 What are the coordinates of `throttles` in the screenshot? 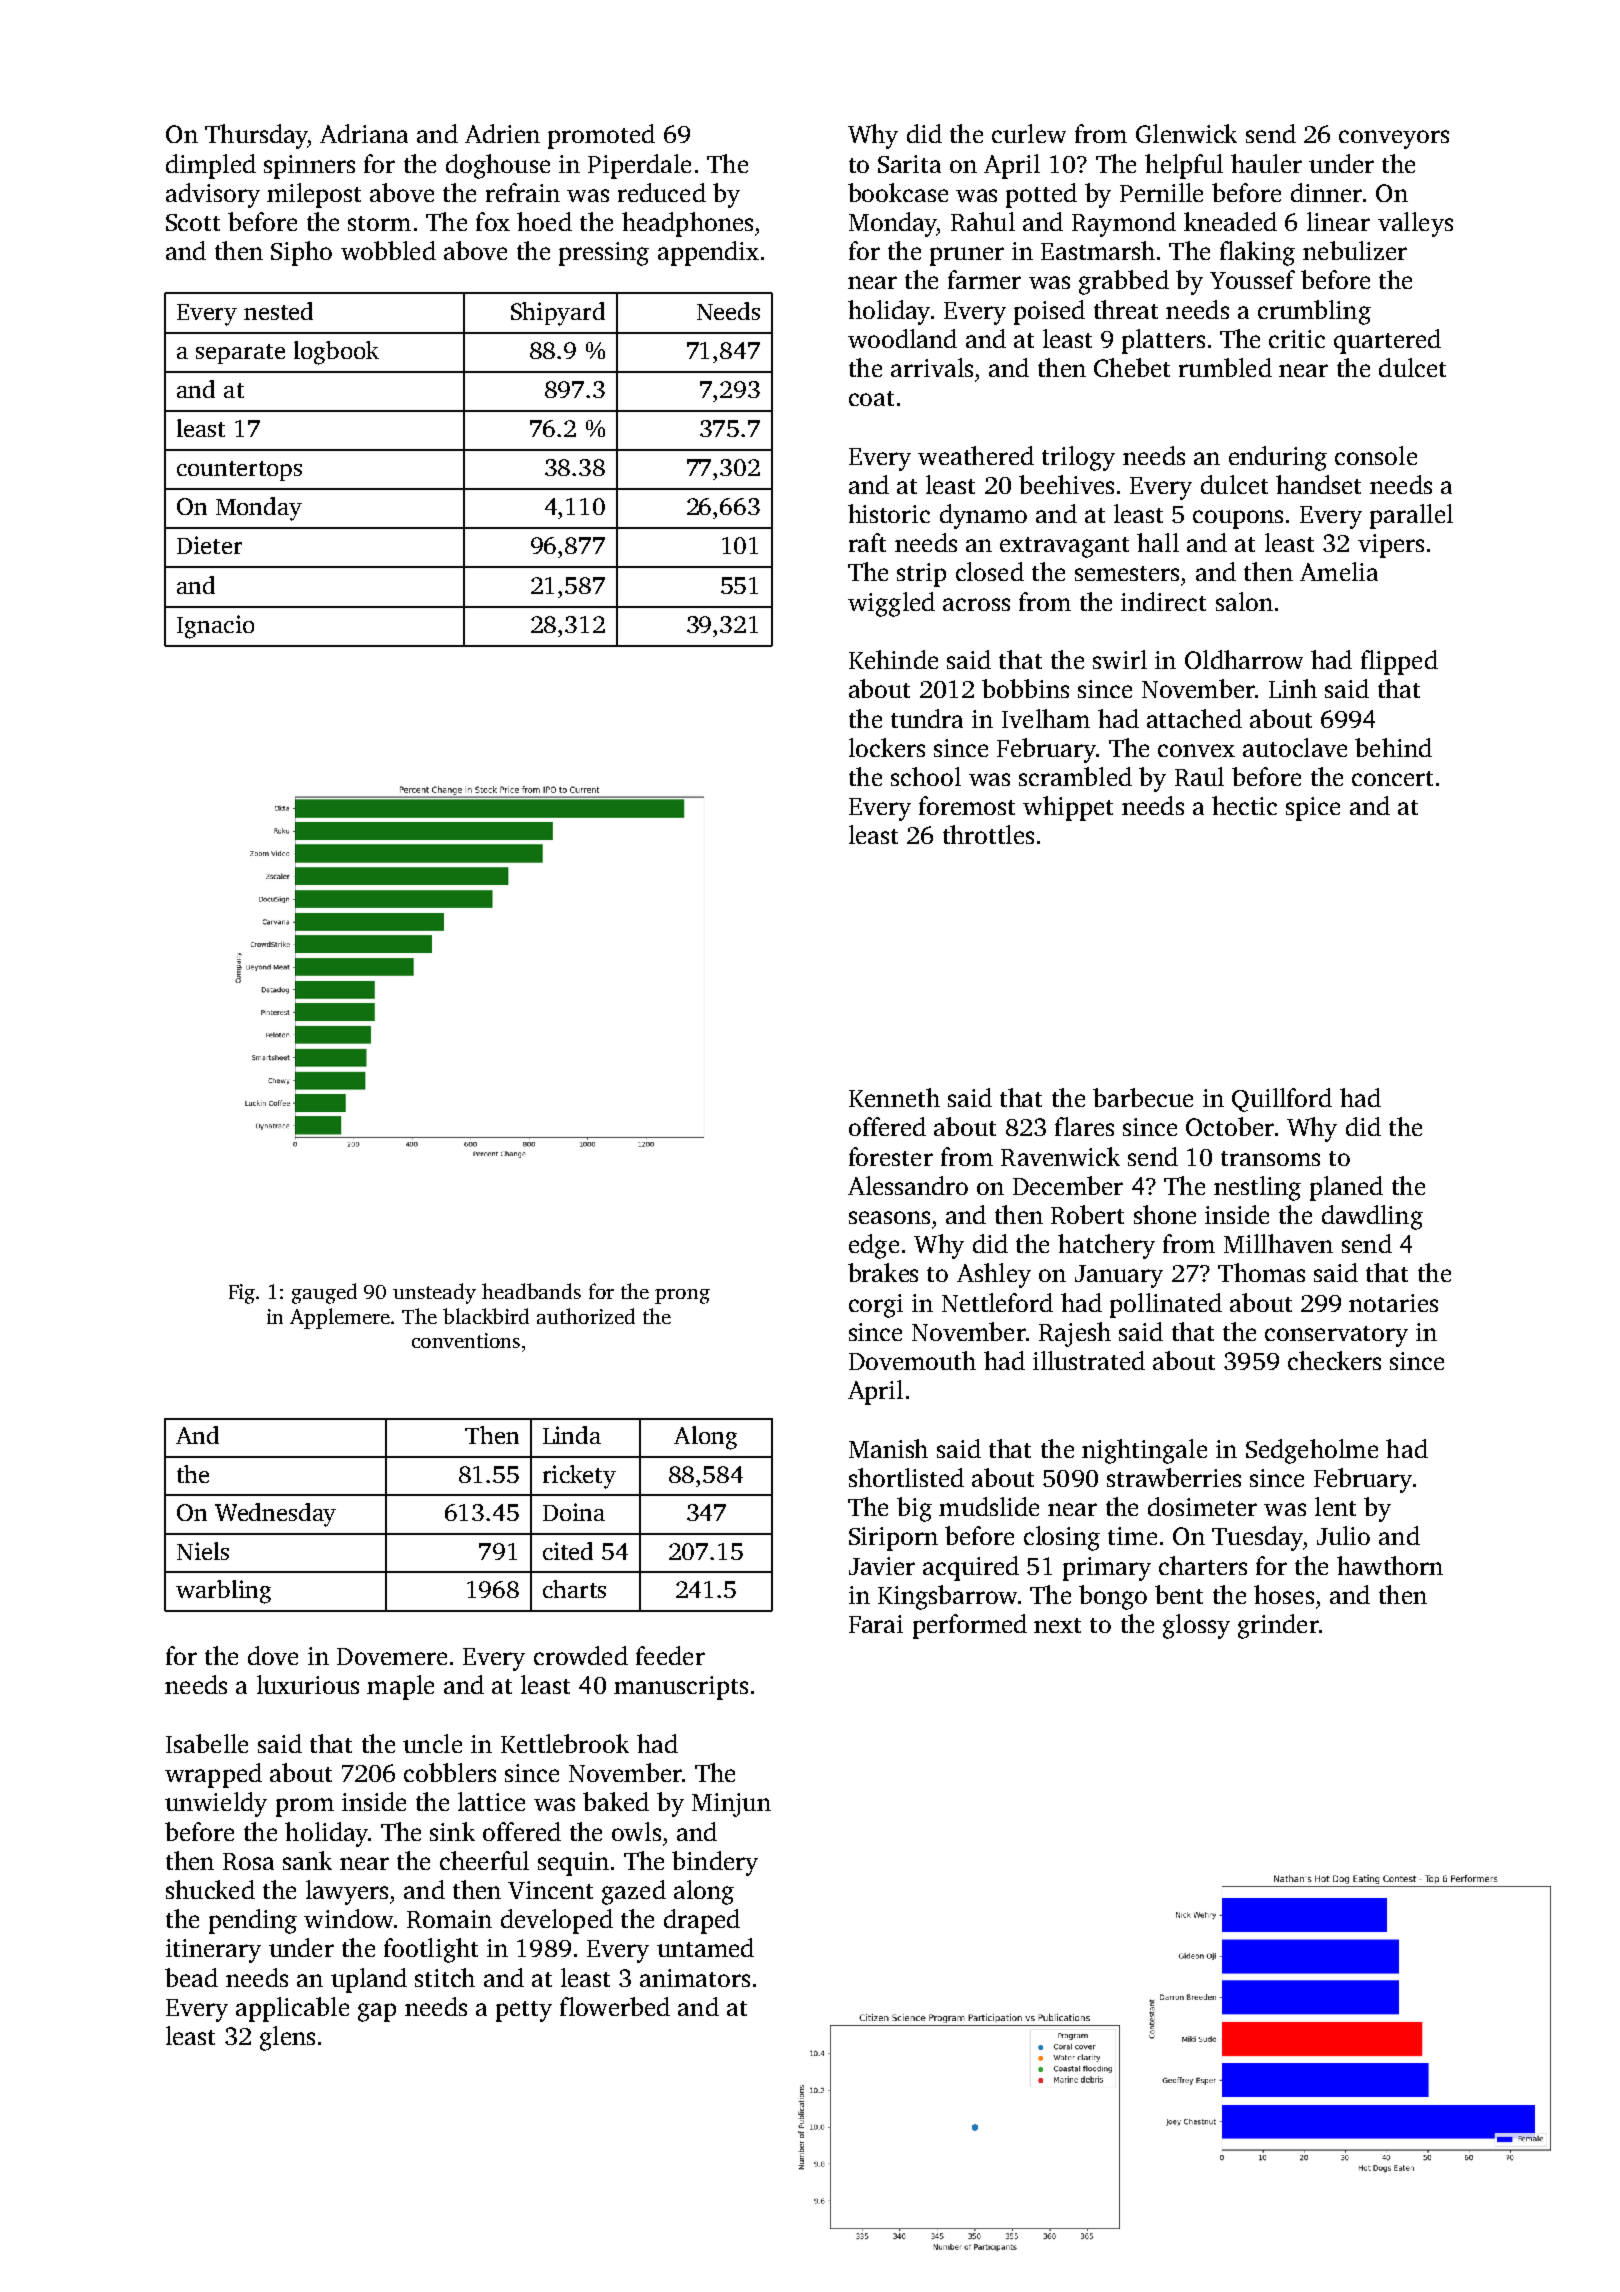 It's located at (988, 834).
